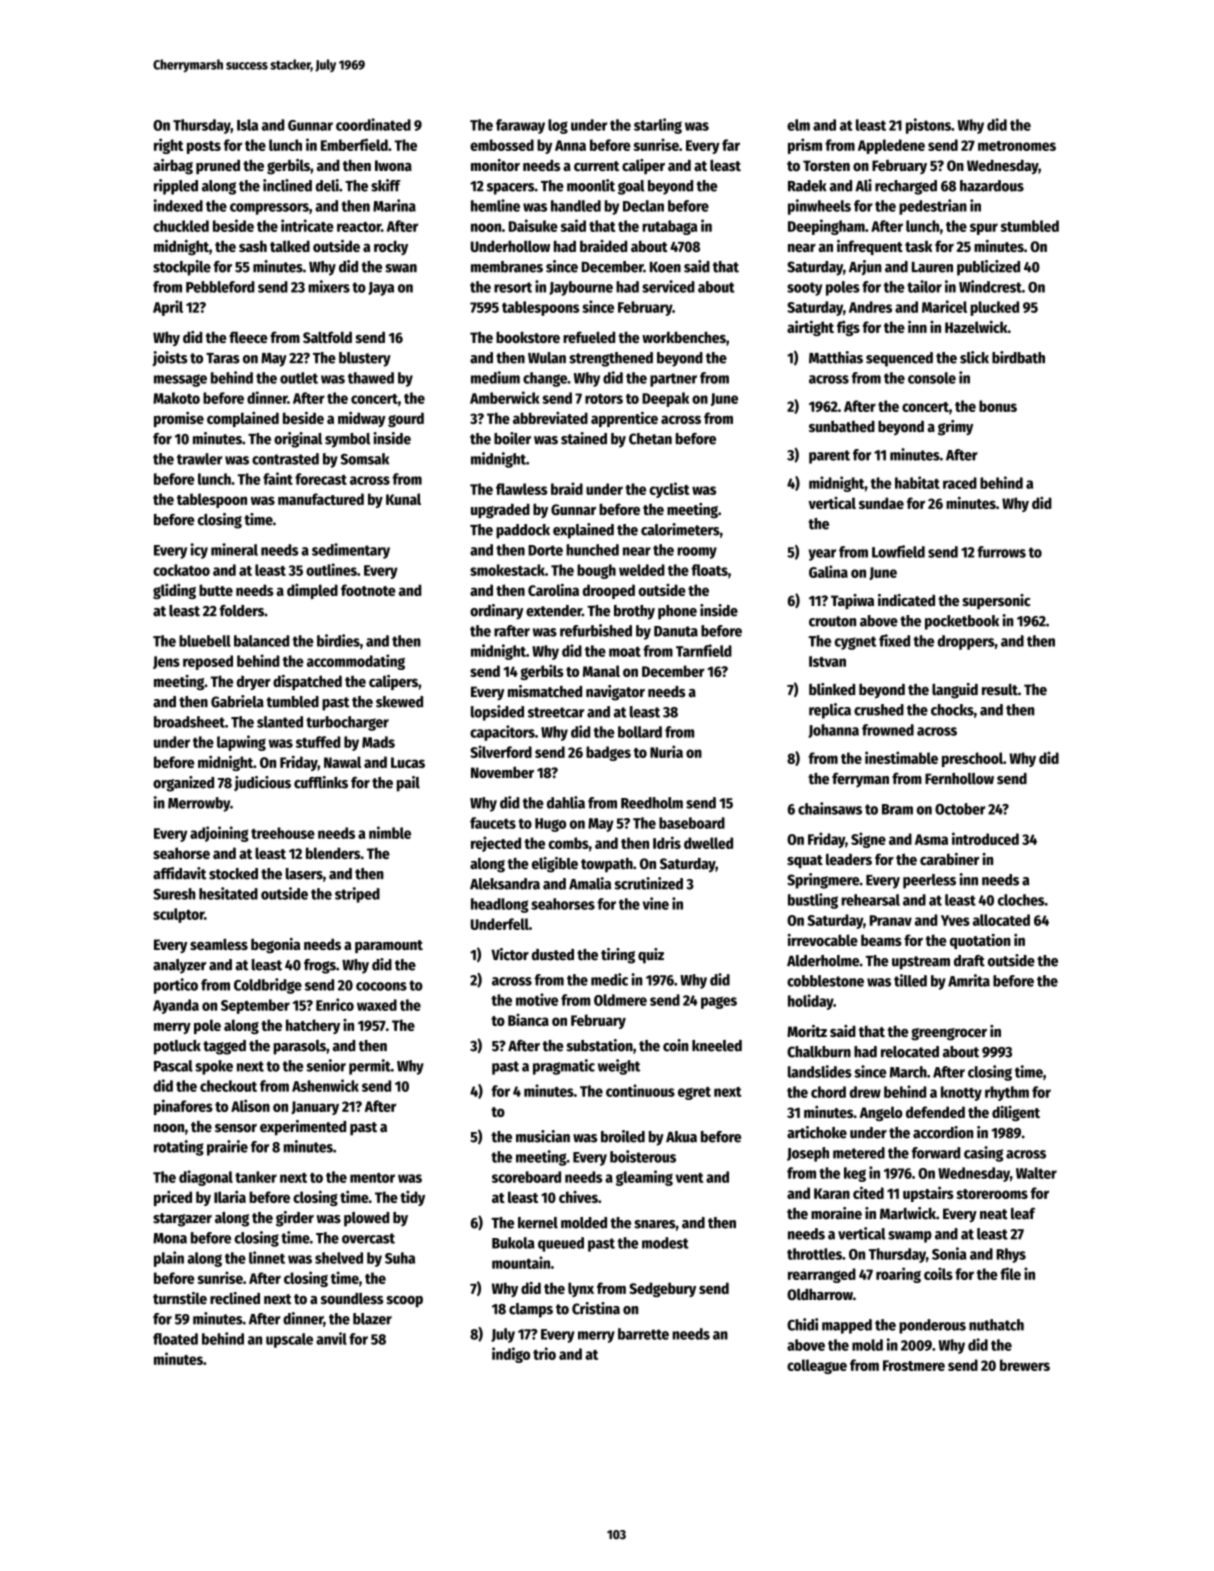  Describe the element at coordinates (300, 1047) in the image. I see `parasols` at that location.
